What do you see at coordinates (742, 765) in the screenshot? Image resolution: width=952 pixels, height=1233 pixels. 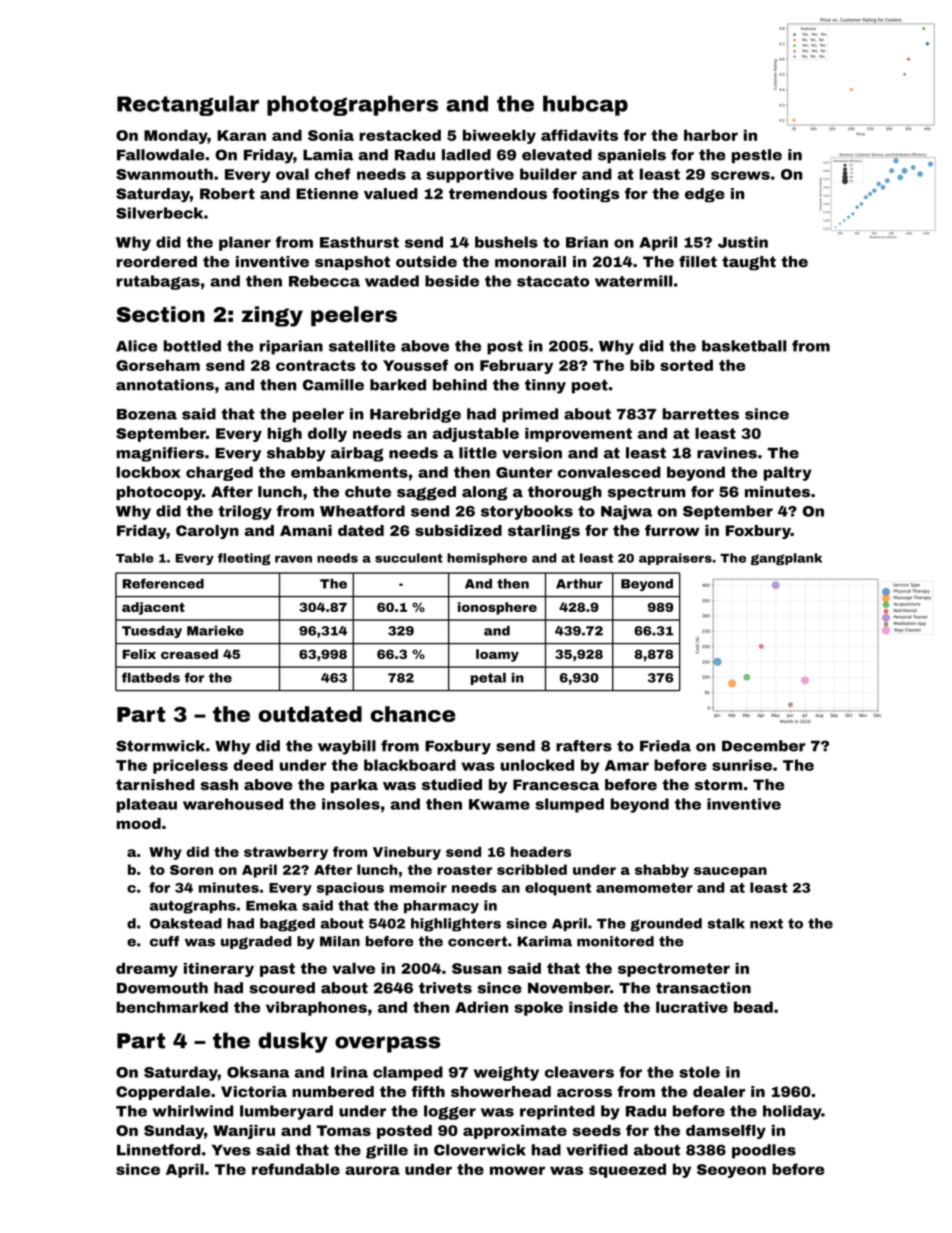 I see `sunrise` at bounding box center [742, 765].
